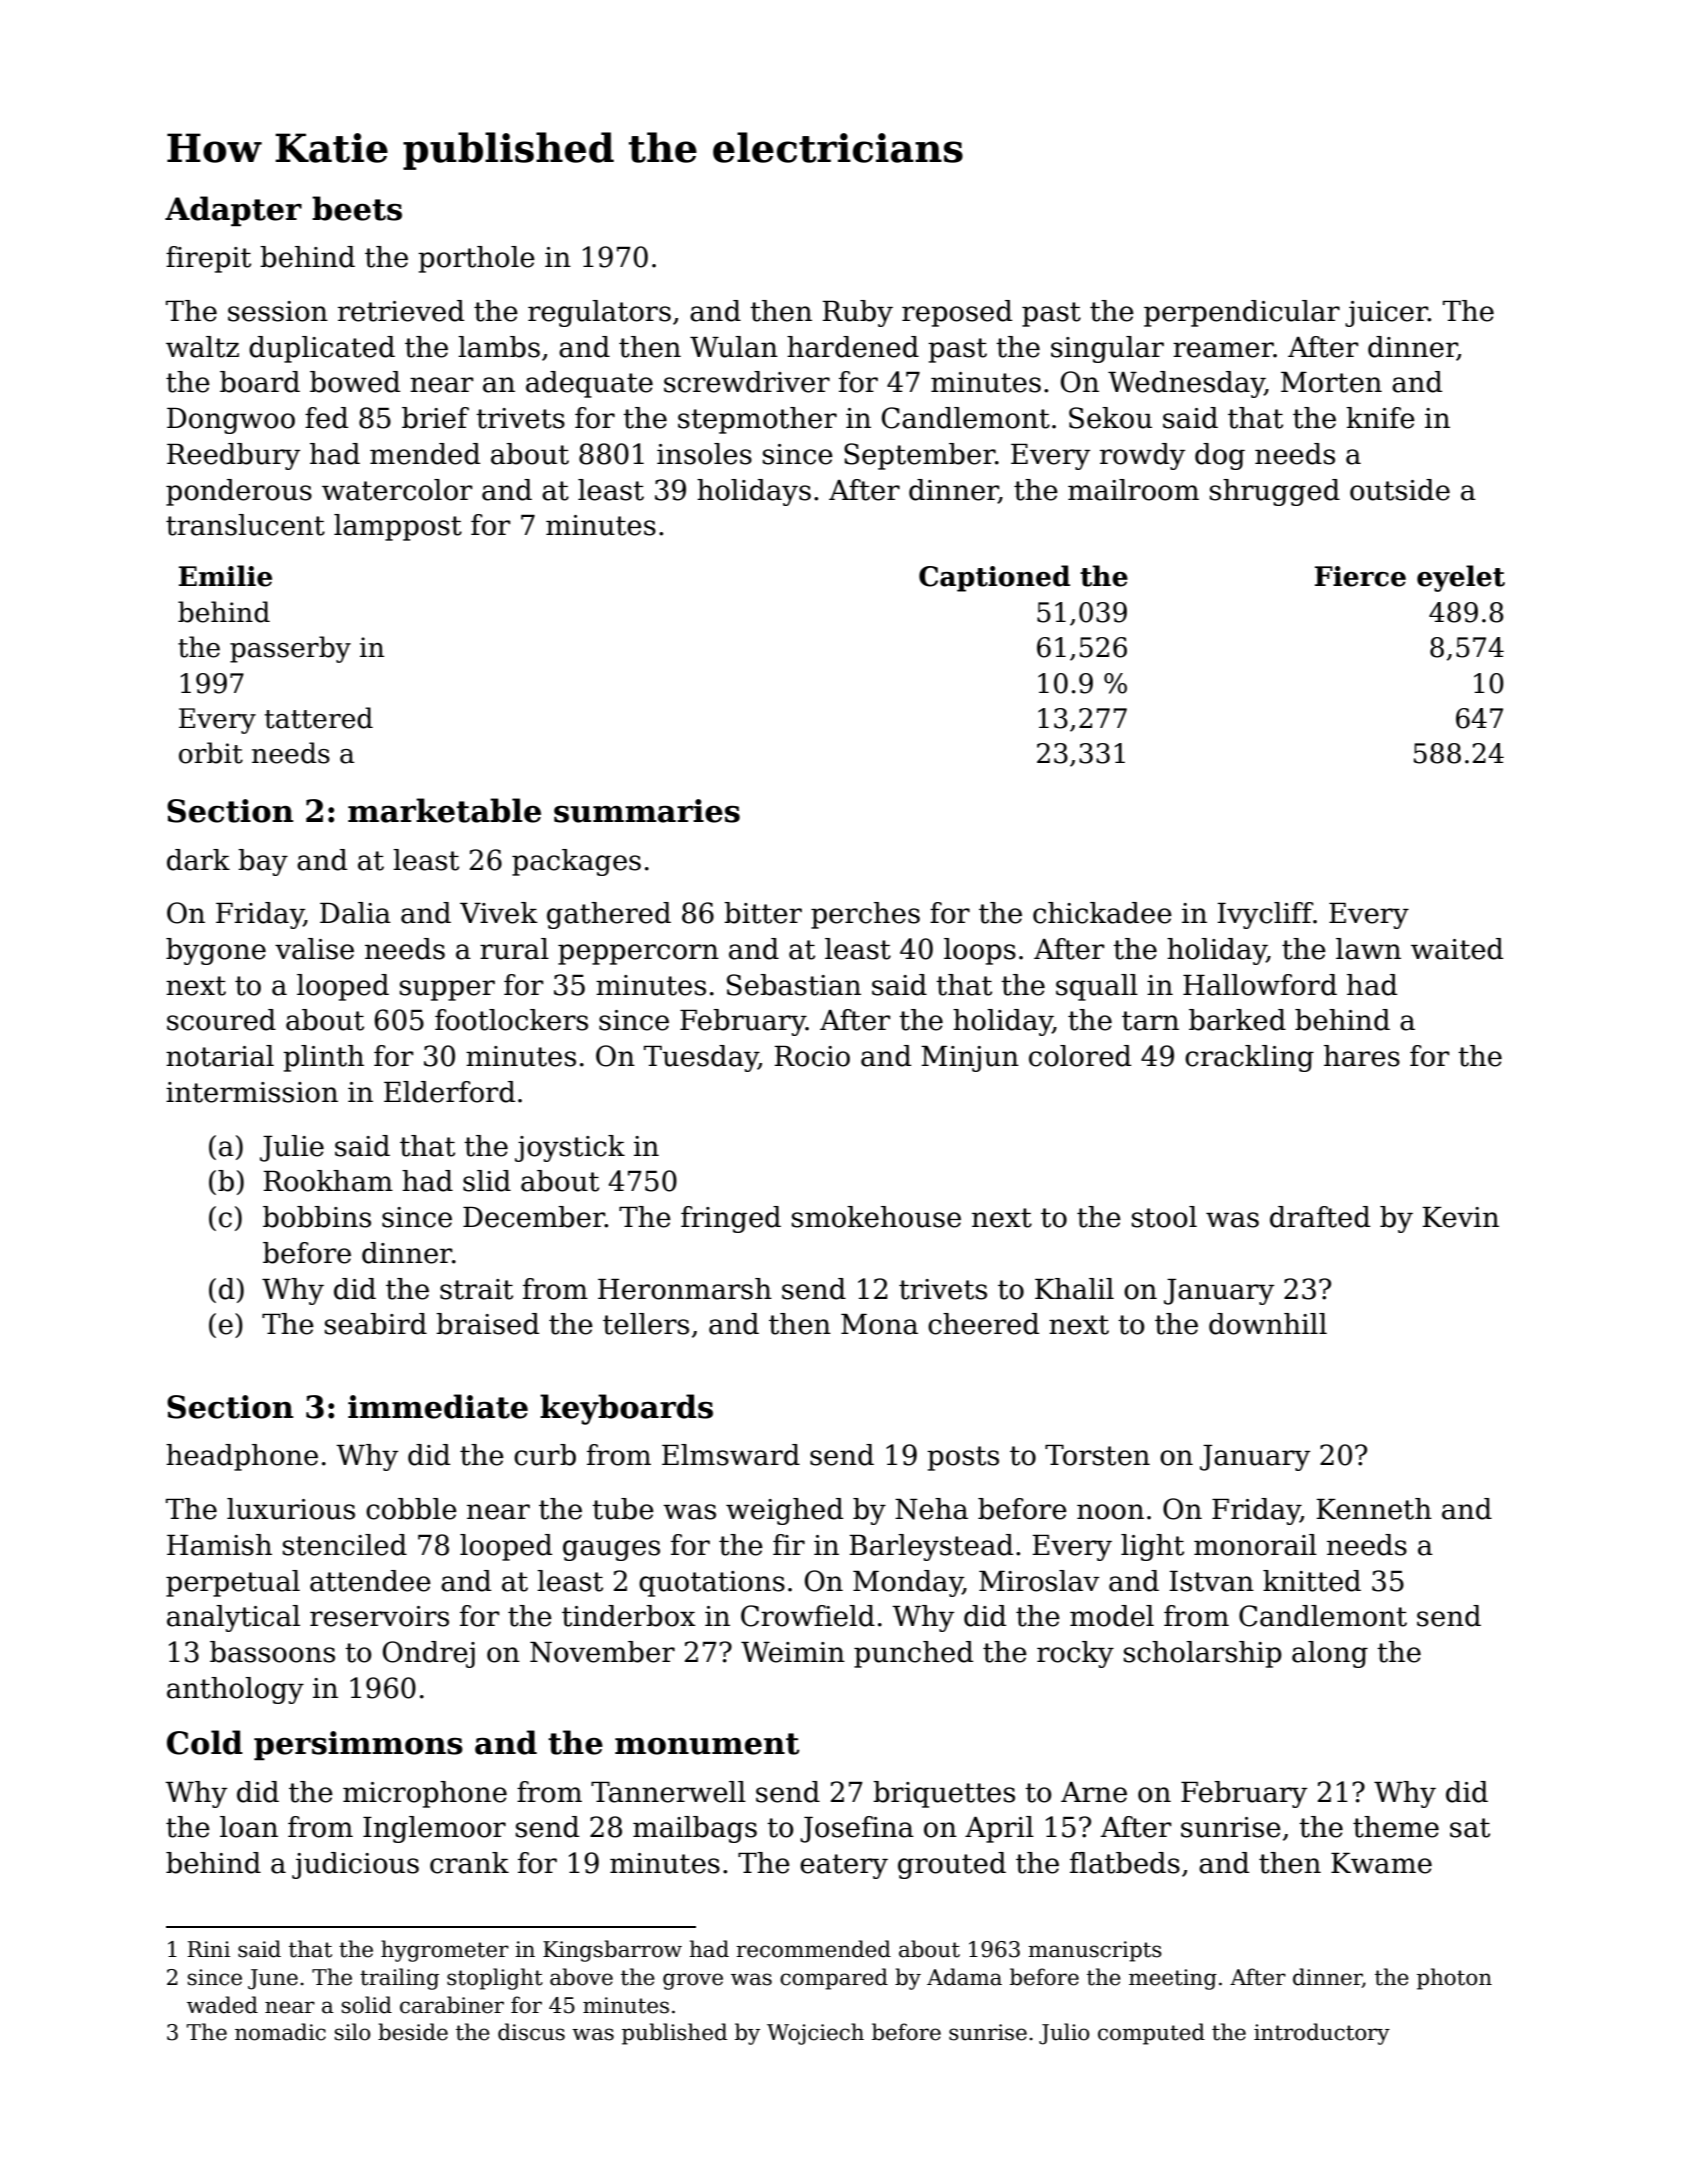 This page has width=1683, height=2178. What do you see at coordinates (876, 1217) in the page?
I see `smokehouse` at bounding box center [876, 1217].
